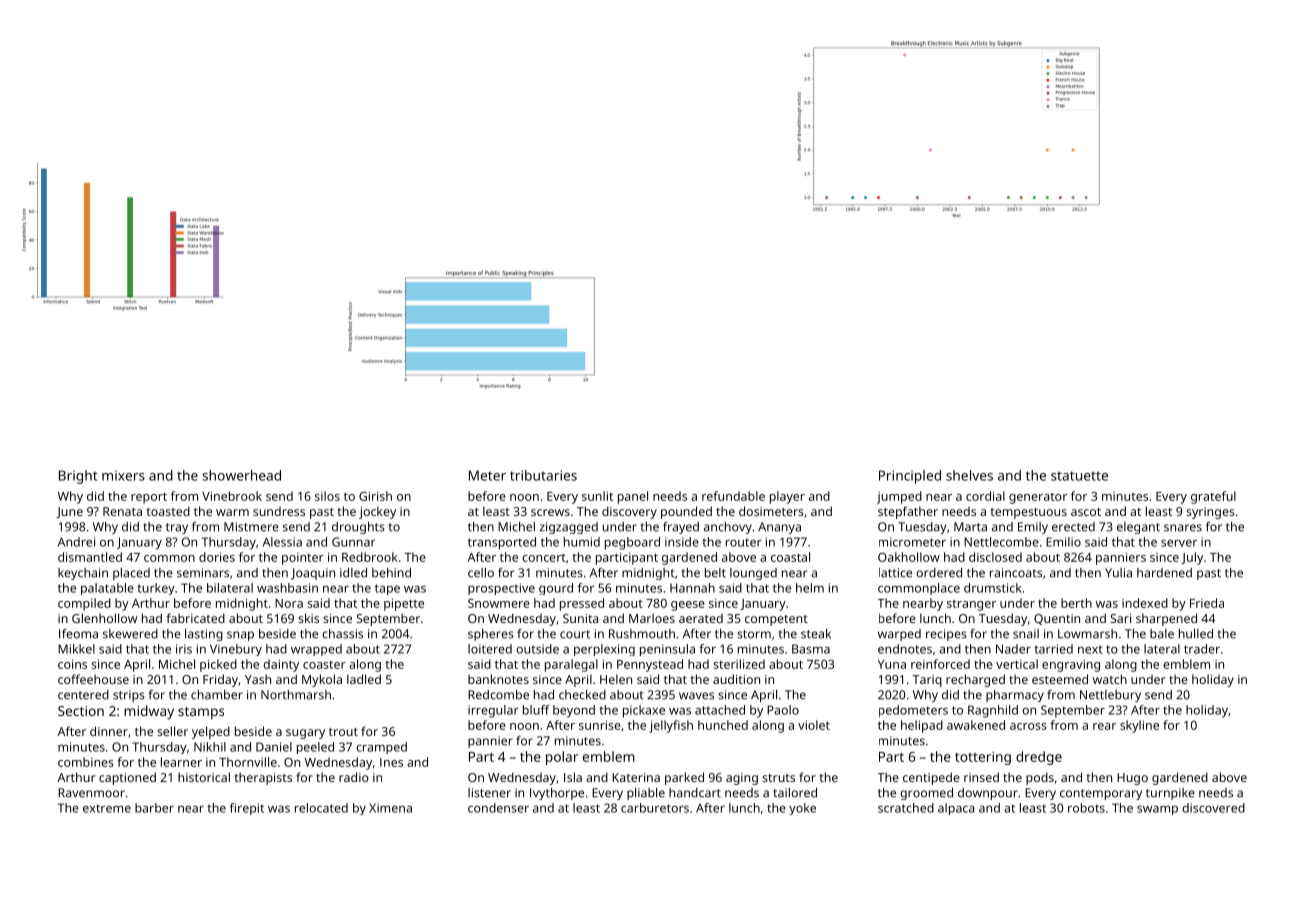 This screenshot has height=924, width=1308. What do you see at coordinates (327, 496) in the screenshot?
I see `silos` at bounding box center [327, 496].
